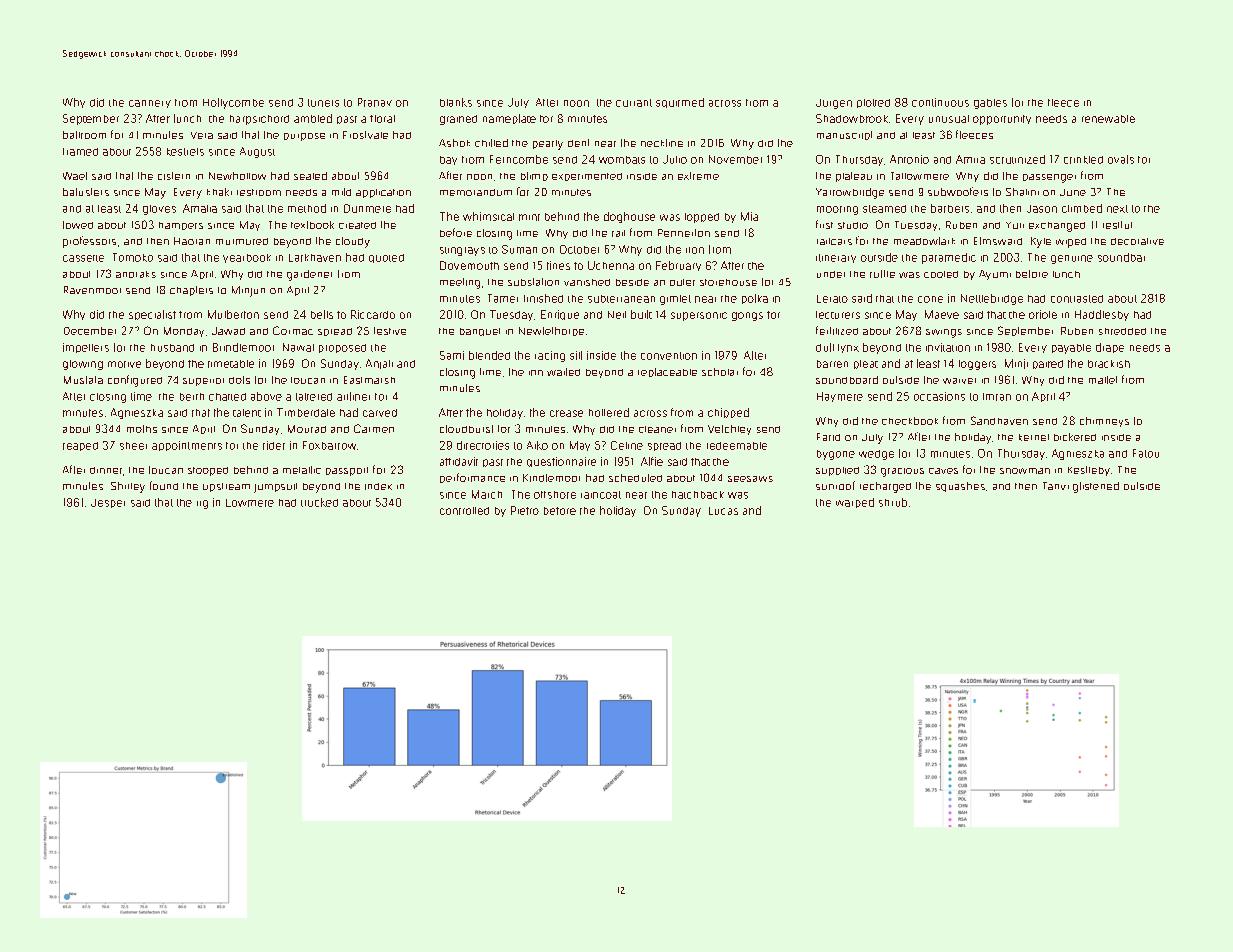 The height and width of the document is (952, 1233). What do you see at coordinates (563, 372) in the document?
I see `waited` at bounding box center [563, 372].
